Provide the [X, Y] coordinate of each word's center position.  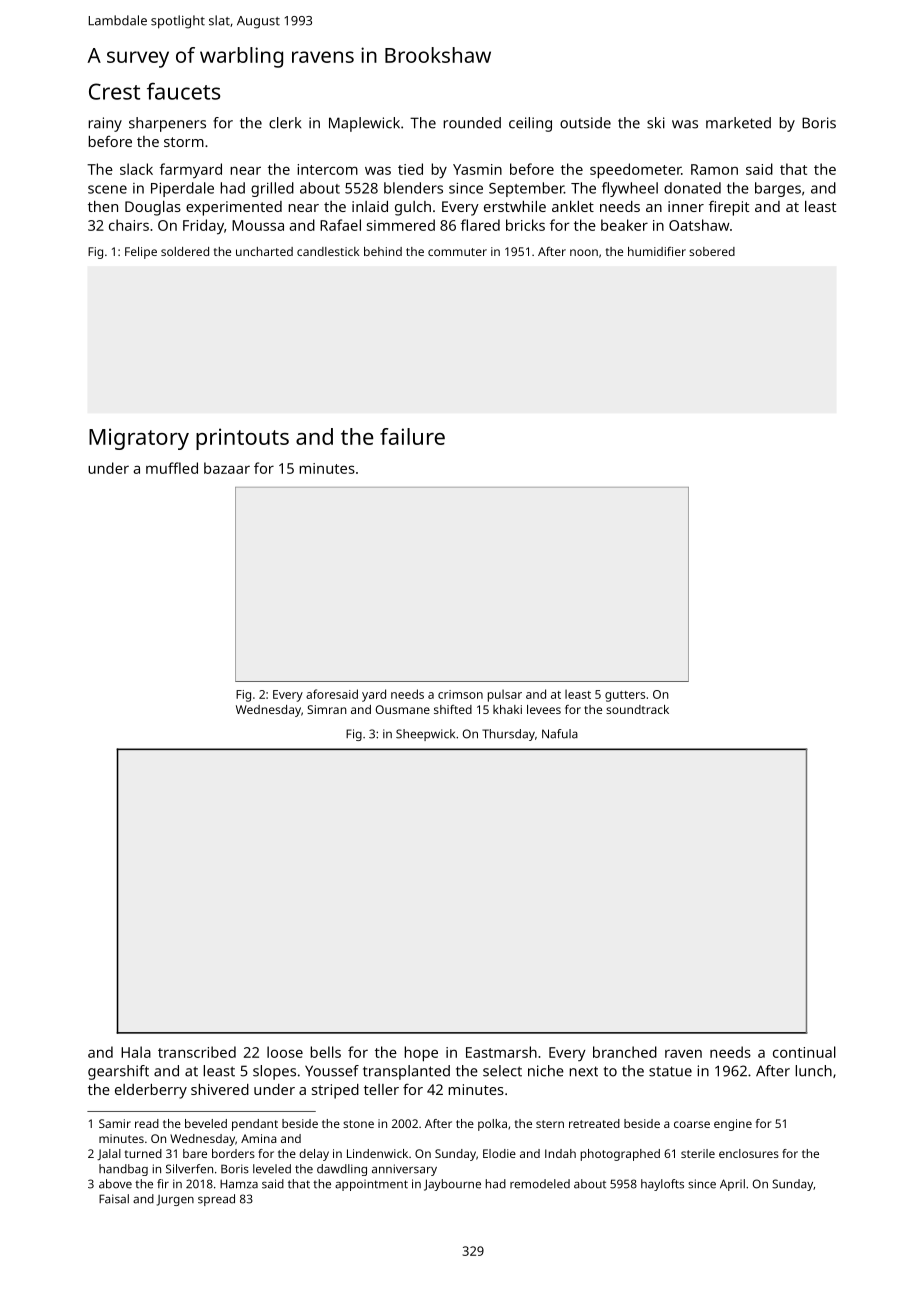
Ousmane [403, 709]
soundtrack [637, 709]
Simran [327, 709]
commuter [457, 252]
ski [656, 123]
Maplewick [364, 124]
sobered [712, 251]
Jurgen [175, 1200]
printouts [242, 439]
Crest [114, 91]
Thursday [508, 735]
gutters [625, 696]
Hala [136, 1052]
